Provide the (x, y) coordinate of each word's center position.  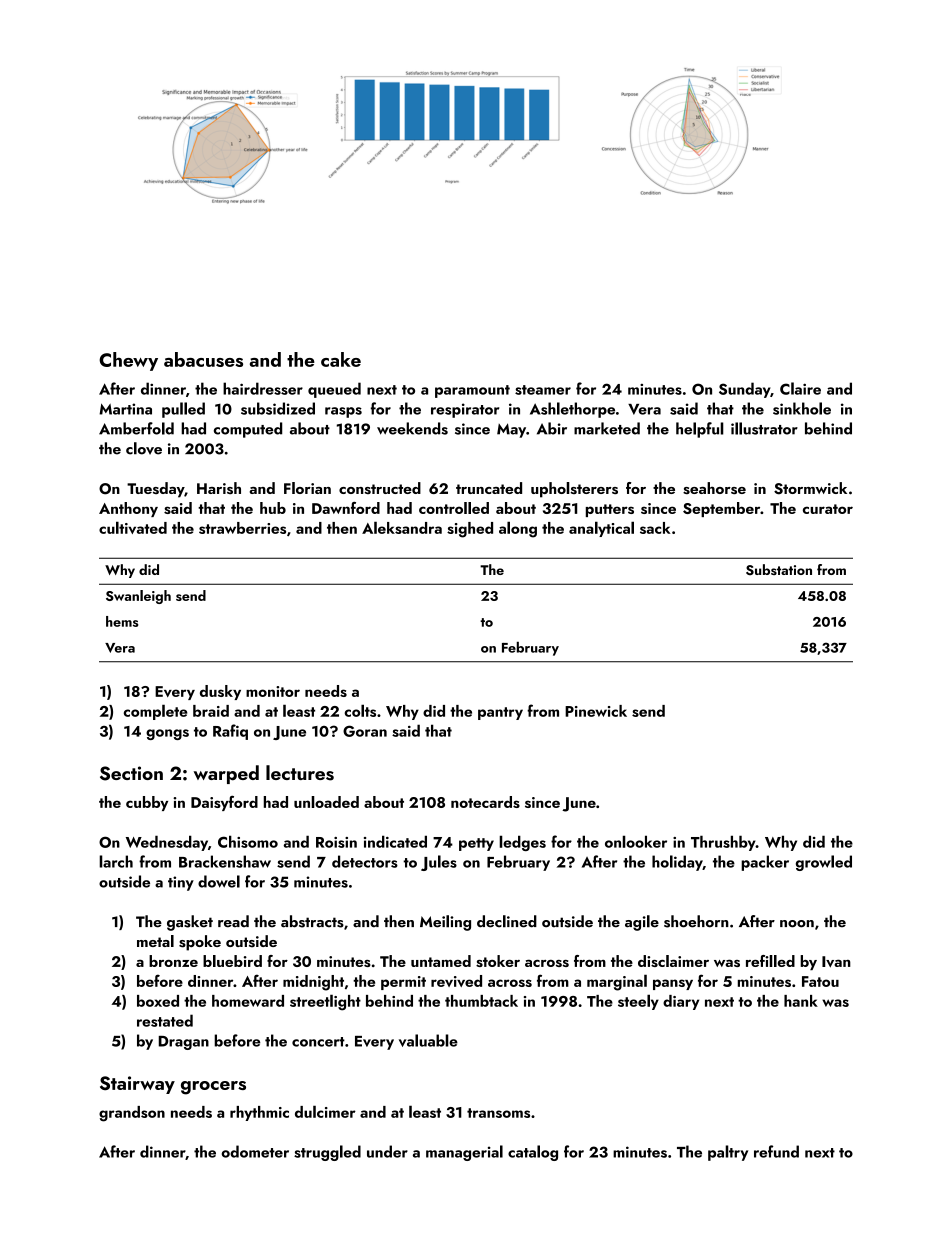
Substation (779, 569)
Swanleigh (138, 597)
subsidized (278, 408)
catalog (533, 1153)
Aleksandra (402, 527)
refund (776, 1151)
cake (341, 359)
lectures (300, 773)
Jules (439, 863)
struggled (327, 1153)
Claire (800, 388)
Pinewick (596, 711)
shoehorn (696, 921)
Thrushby (723, 843)
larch (116, 861)
